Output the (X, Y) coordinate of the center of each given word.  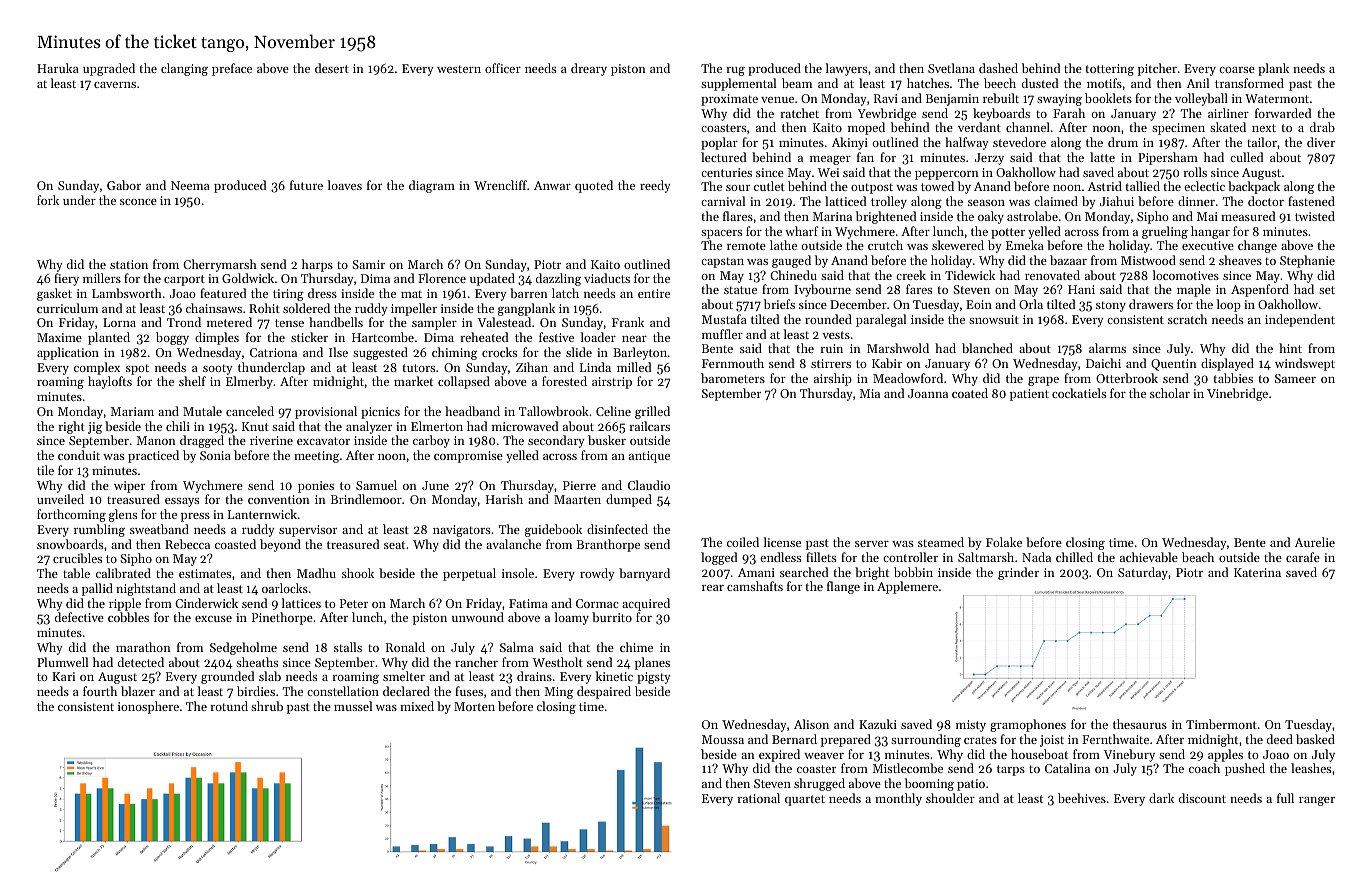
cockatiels (1079, 393)
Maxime (59, 337)
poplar (719, 143)
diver (1321, 142)
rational (758, 798)
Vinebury (1129, 755)
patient (1029, 395)
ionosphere (148, 707)
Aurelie (1315, 542)
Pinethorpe (282, 618)
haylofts (110, 382)
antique (649, 457)
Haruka (58, 68)
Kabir (887, 363)
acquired (646, 604)
